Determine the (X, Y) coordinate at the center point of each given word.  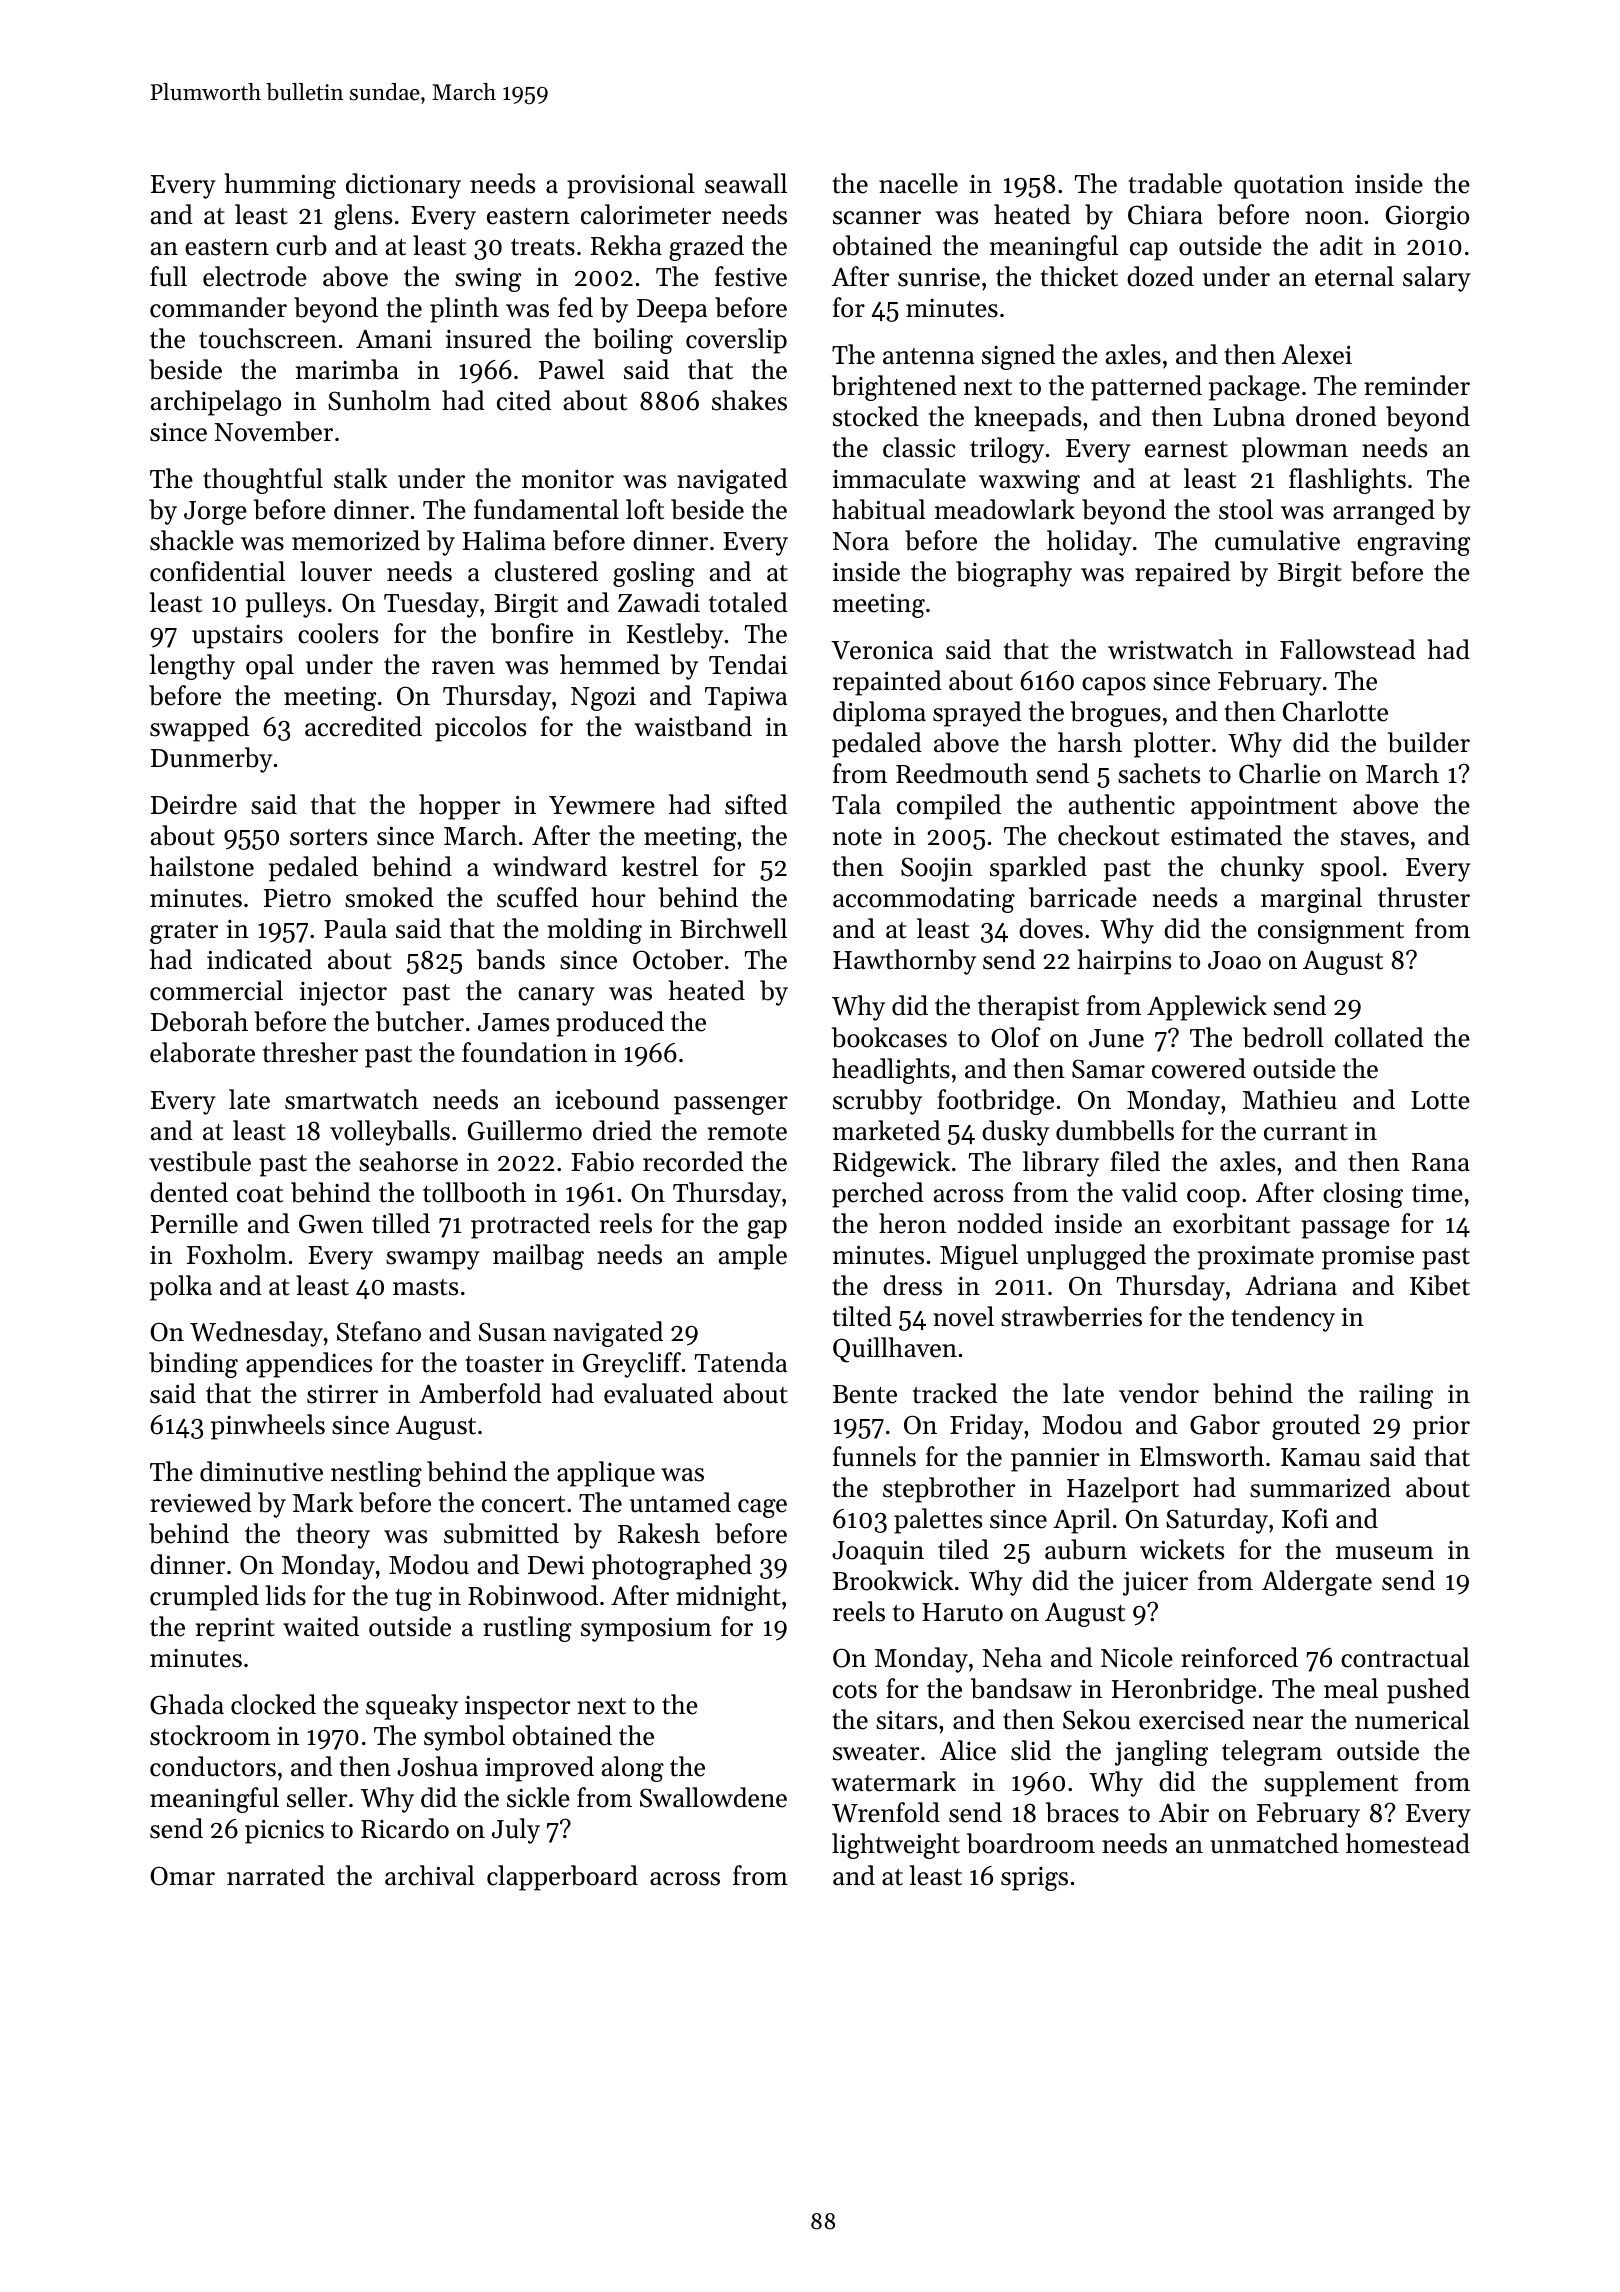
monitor (568, 479)
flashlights (1347, 481)
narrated (276, 1875)
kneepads (1027, 419)
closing (1363, 1195)
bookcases (889, 1037)
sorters (328, 837)
